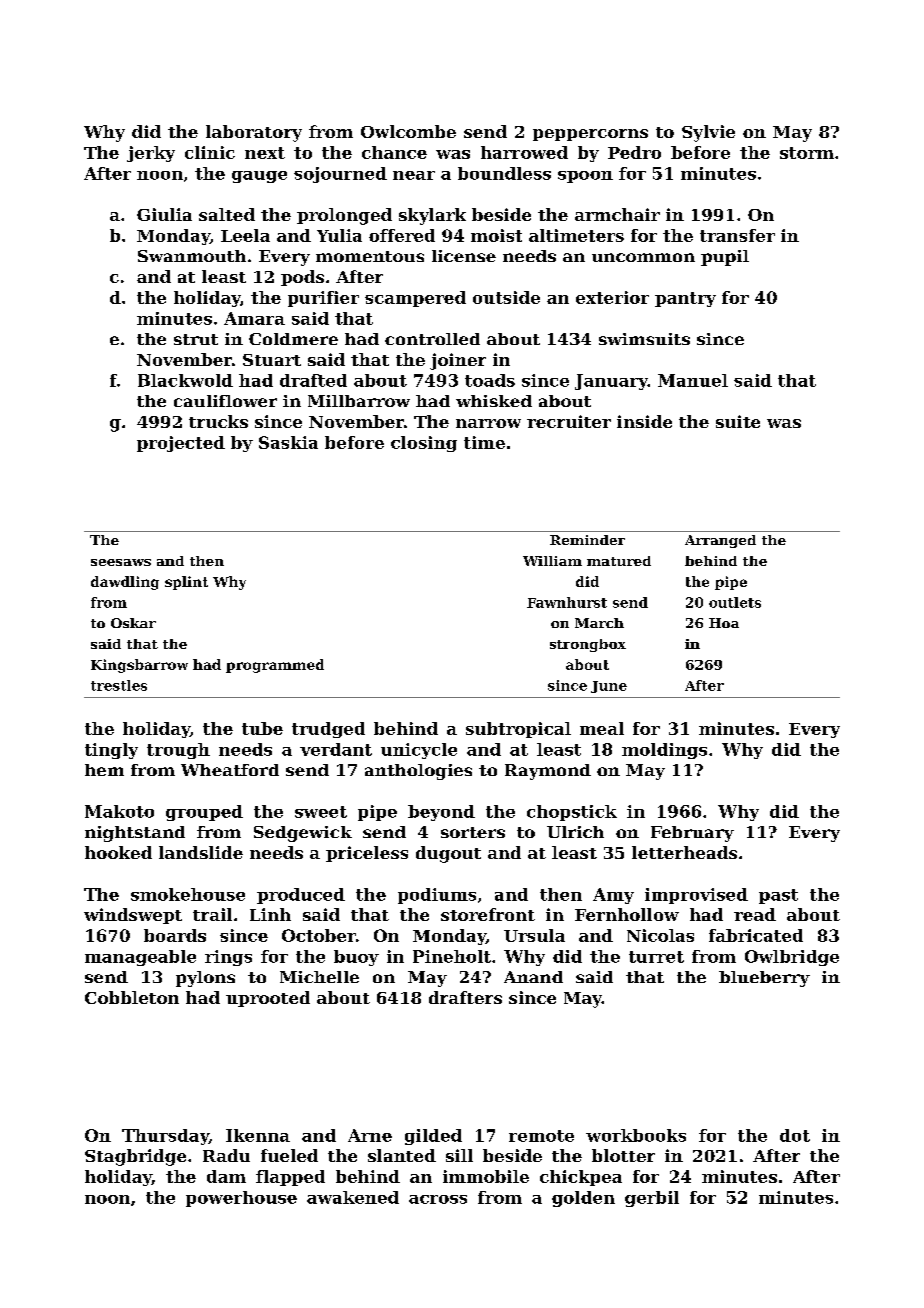  Describe the element at coordinates (288, 442) in the screenshot. I see `Saskia` at that location.
